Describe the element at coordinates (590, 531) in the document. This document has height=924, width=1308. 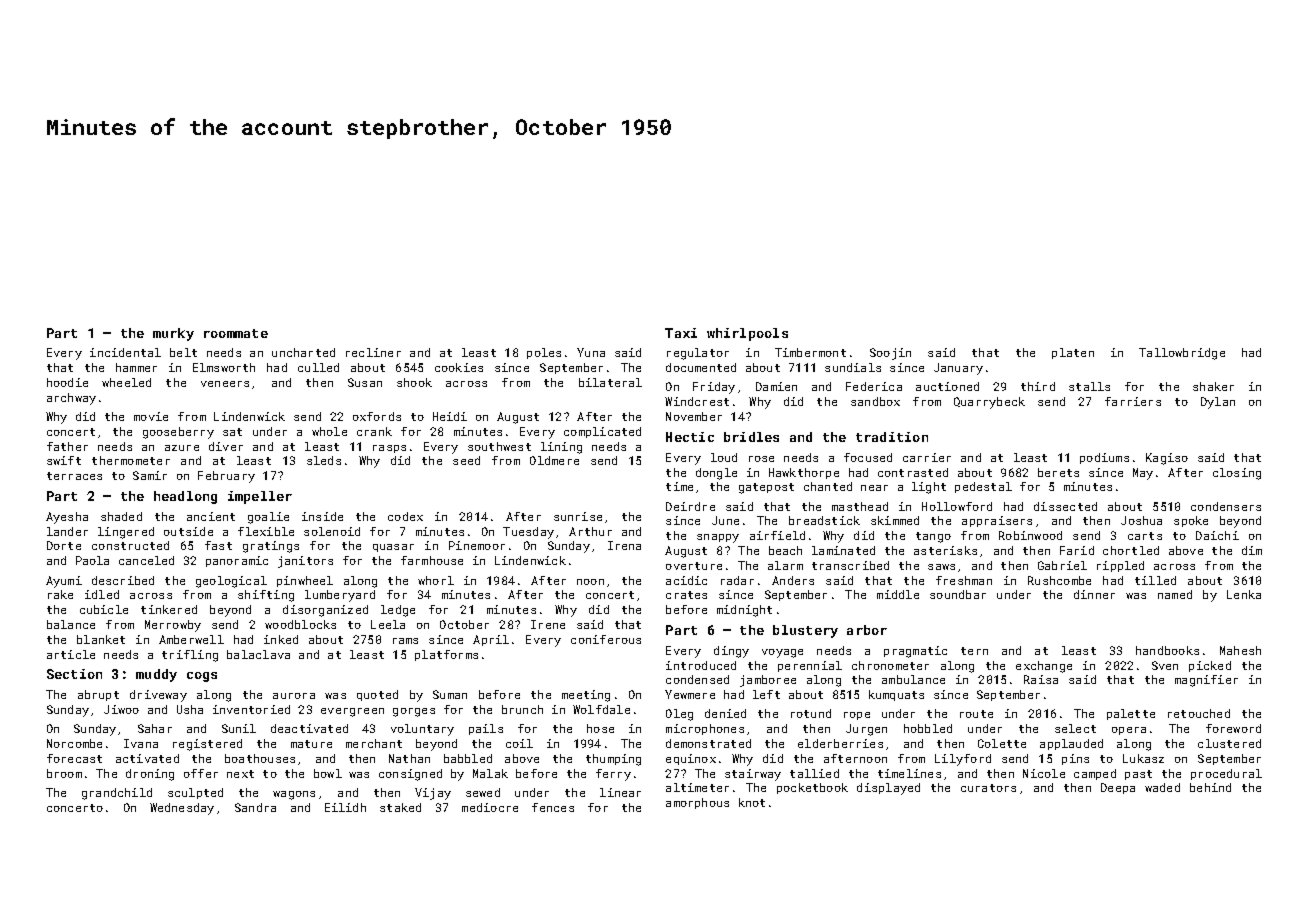
I see `Arthur` at that location.
